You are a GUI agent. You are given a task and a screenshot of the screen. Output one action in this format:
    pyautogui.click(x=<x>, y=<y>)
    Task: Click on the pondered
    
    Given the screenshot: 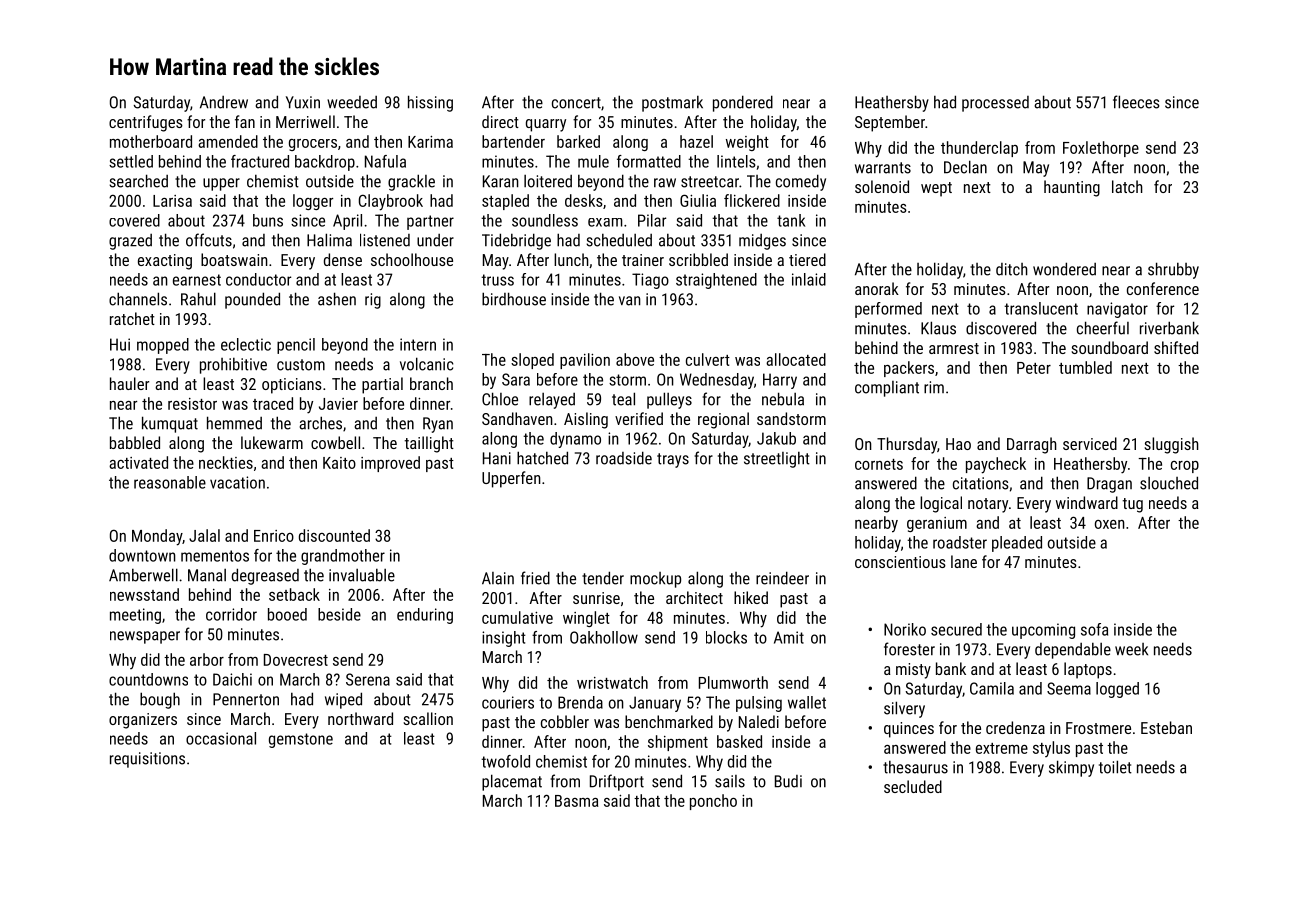 What is the action you would take?
    pyautogui.click(x=743, y=103)
